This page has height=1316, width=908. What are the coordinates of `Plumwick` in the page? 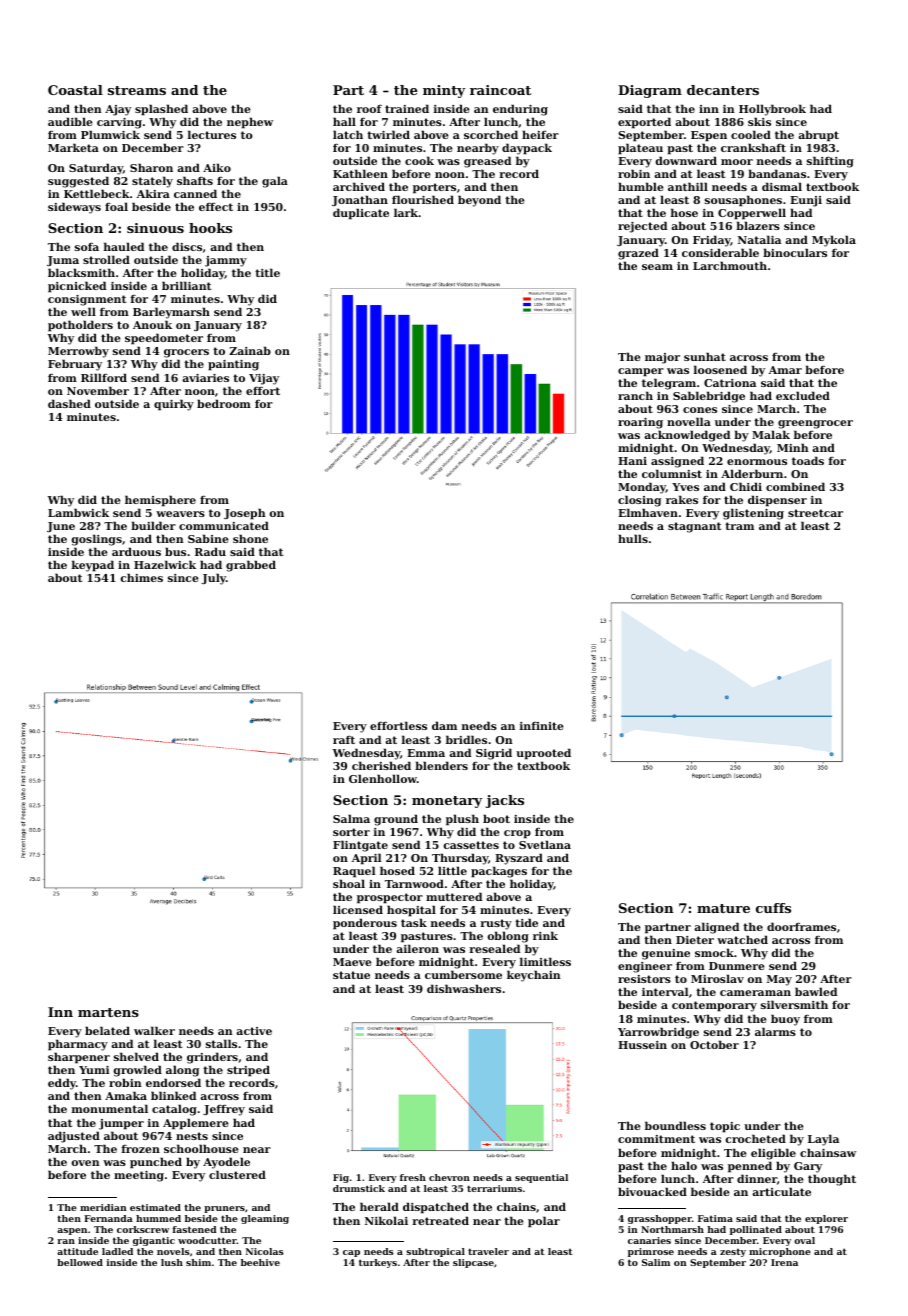 It's located at (110, 134).
